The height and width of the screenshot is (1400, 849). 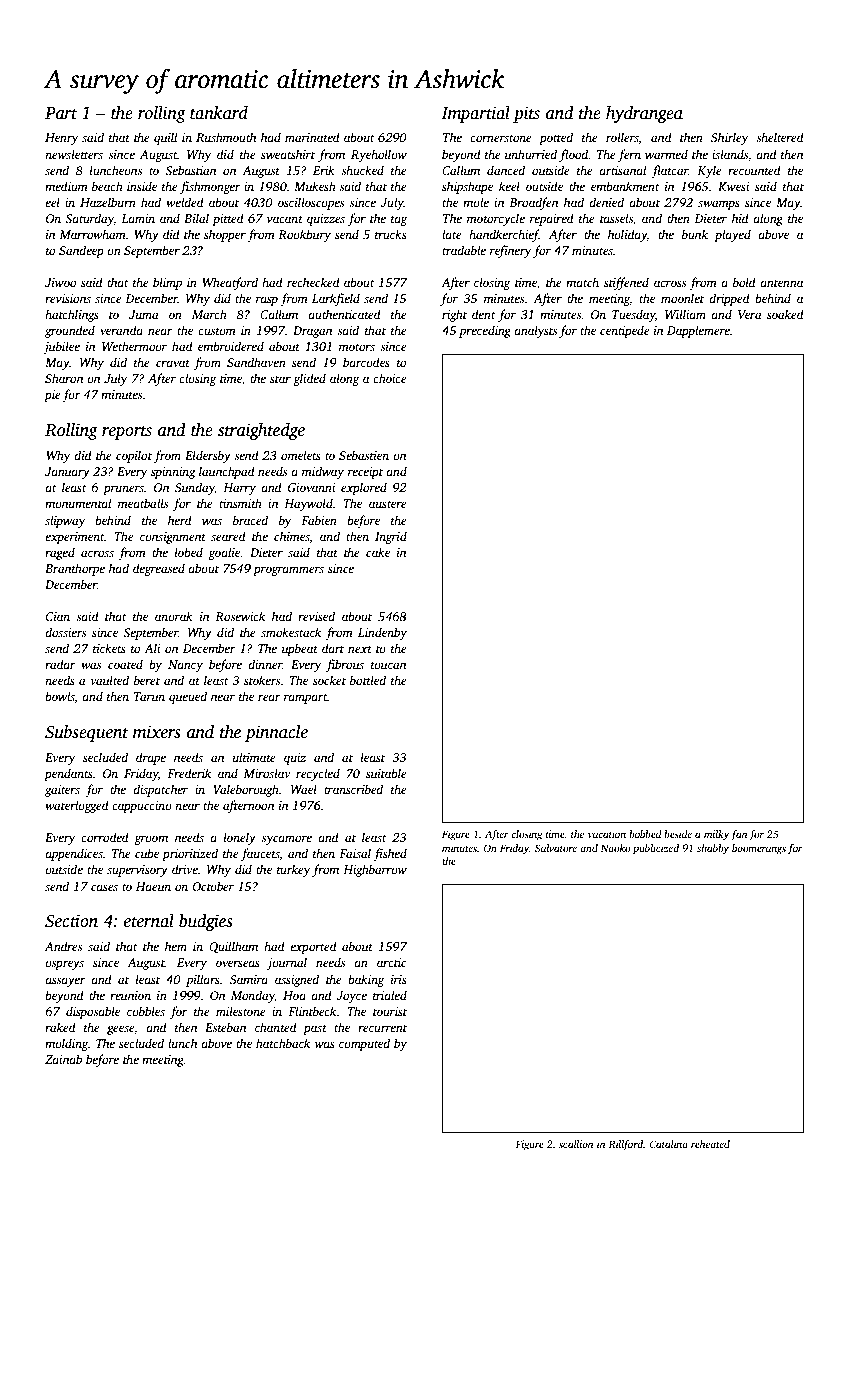 What do you see at coordinates (698, 331) in the screenshot?
I see `Dapplemere` at bounding box center [698, 331].
